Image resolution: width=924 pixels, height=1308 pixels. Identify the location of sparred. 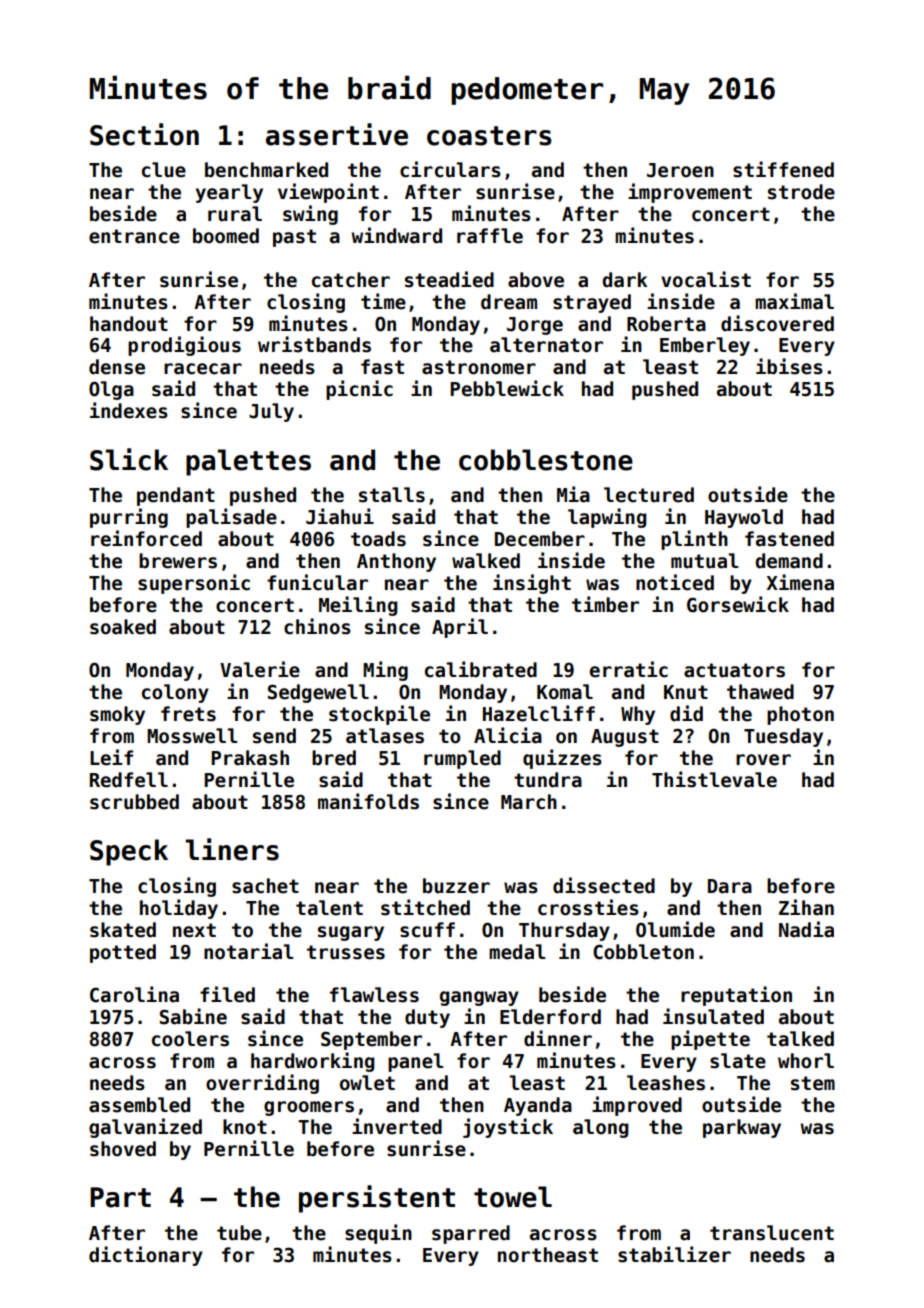
(471, 1234).
